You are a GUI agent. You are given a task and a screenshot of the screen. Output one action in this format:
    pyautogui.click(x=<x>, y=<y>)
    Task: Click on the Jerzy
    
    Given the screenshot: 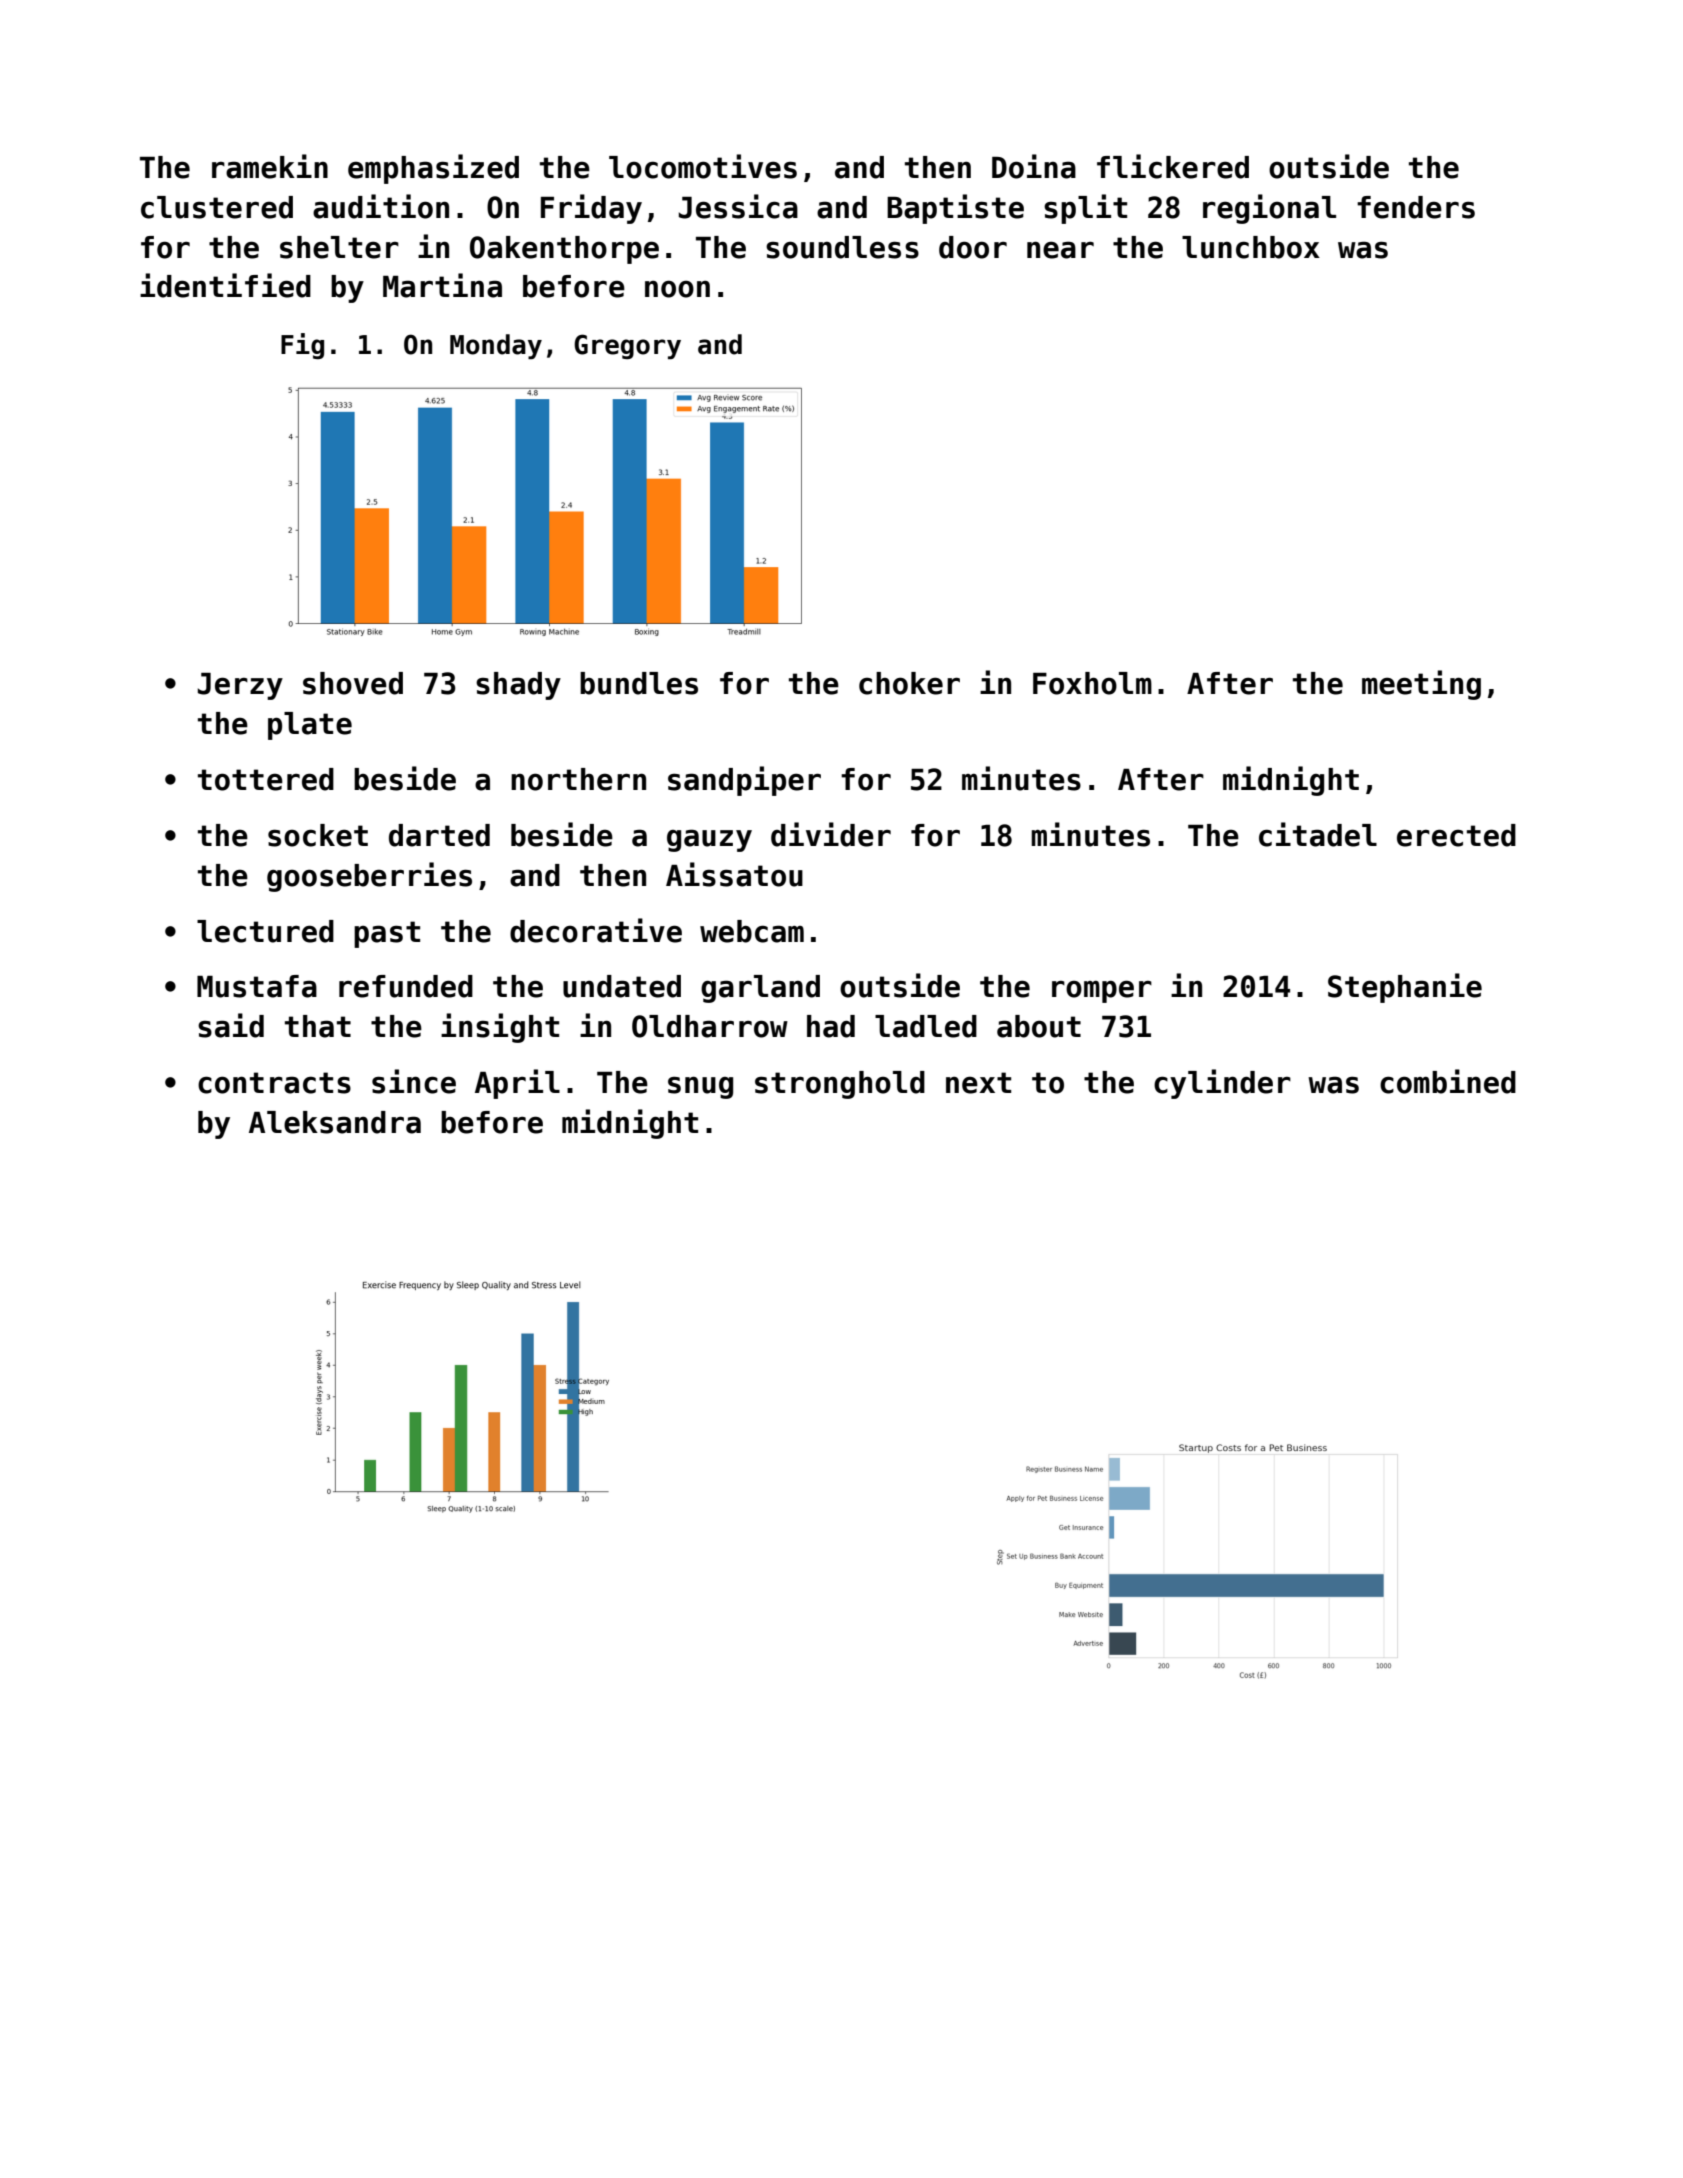 What is the action you would take?
    pyautogui.click(x=240, y=686)
